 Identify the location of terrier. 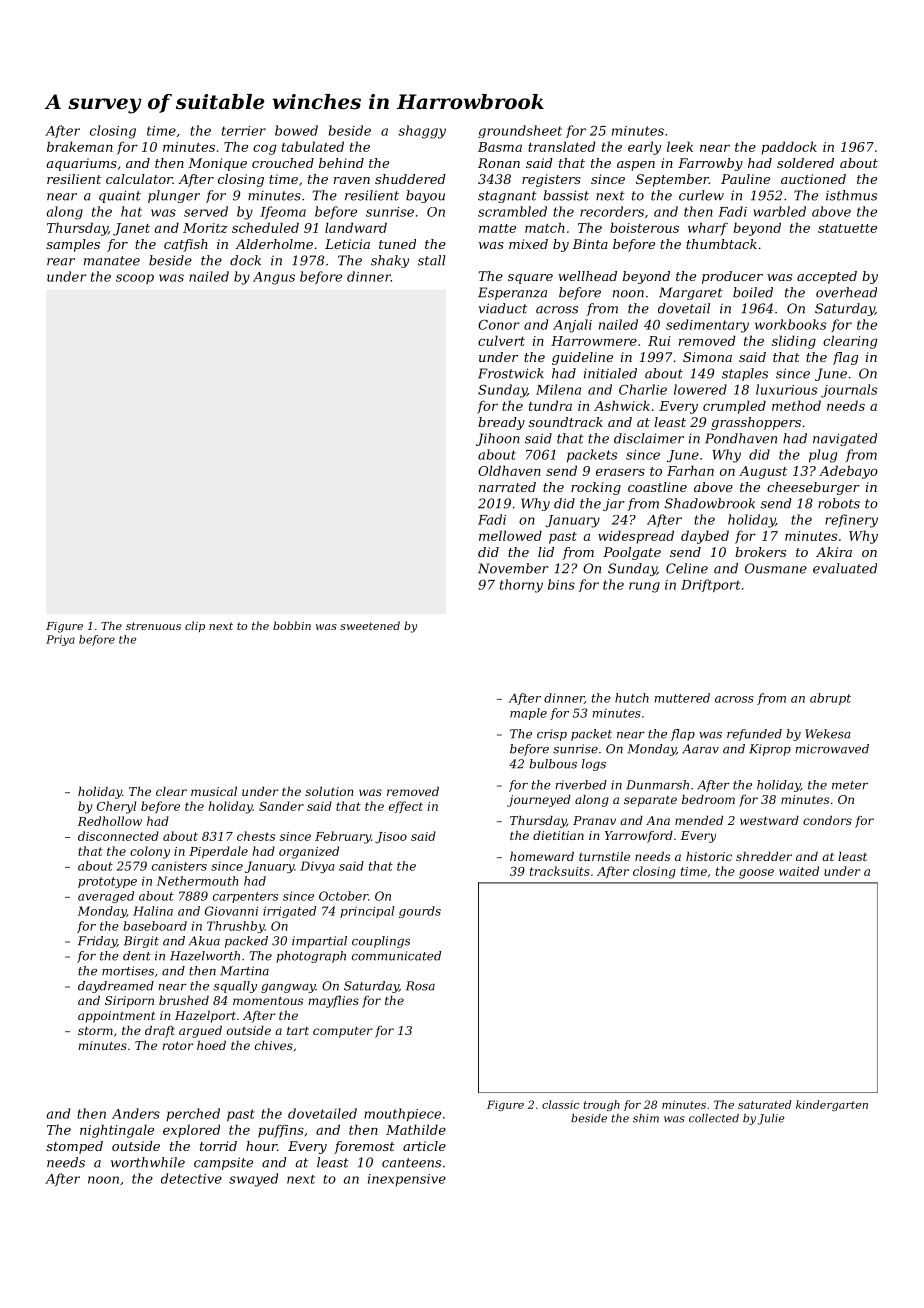
(244, 131).
